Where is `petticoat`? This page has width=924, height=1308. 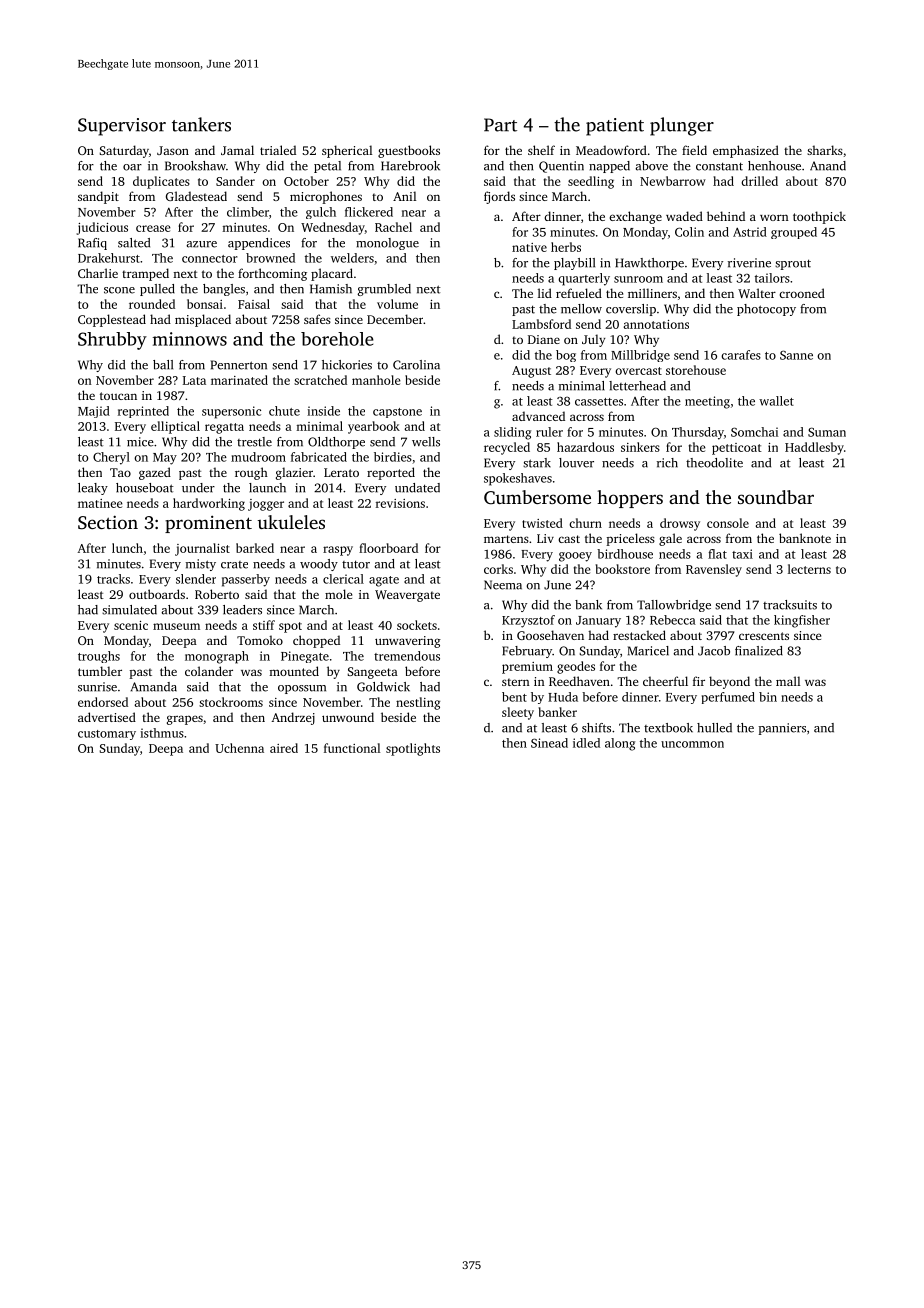
petticoat is located at coordinates (737, 449).
